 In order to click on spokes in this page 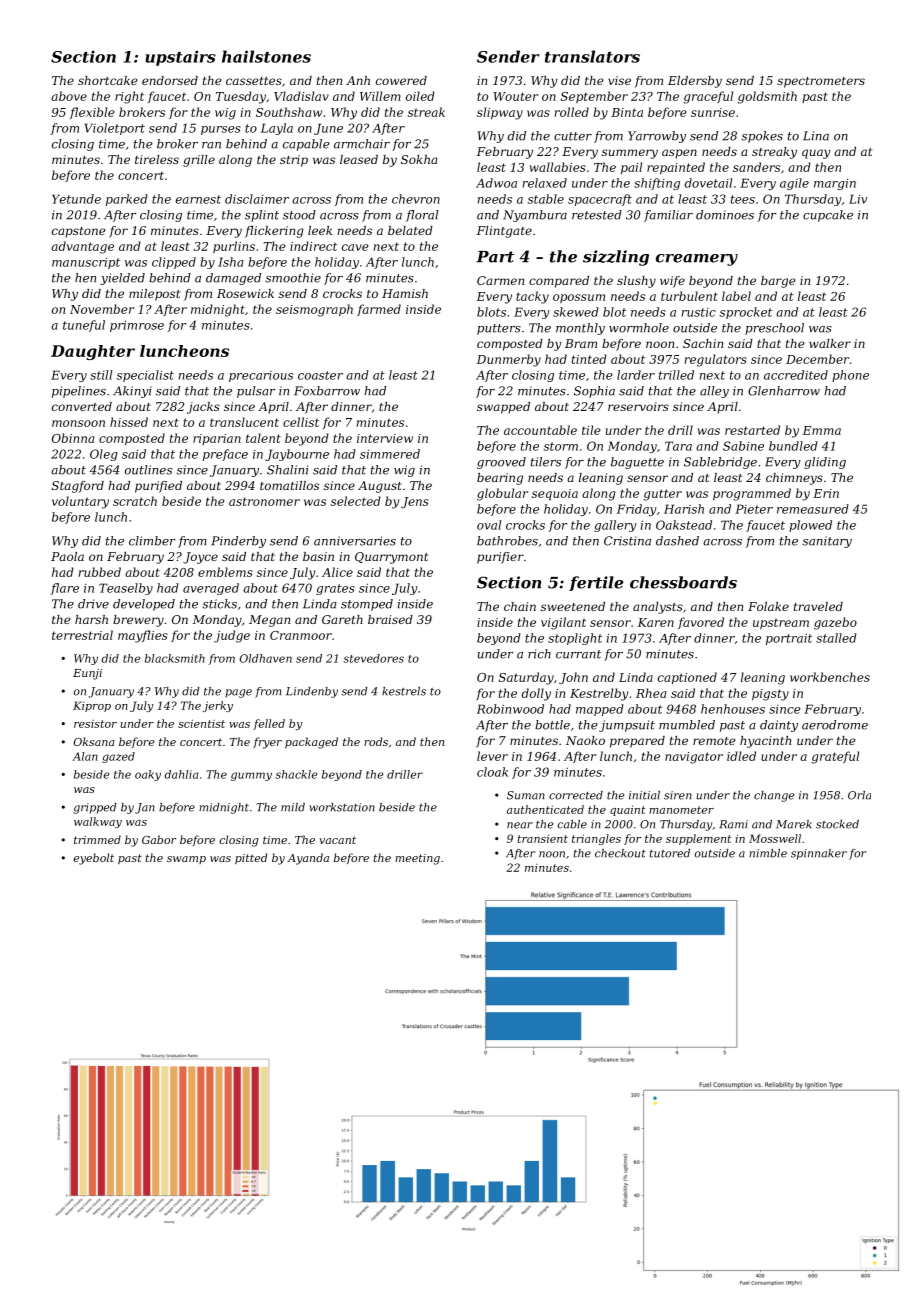, I will do `click(762, 137)`.
